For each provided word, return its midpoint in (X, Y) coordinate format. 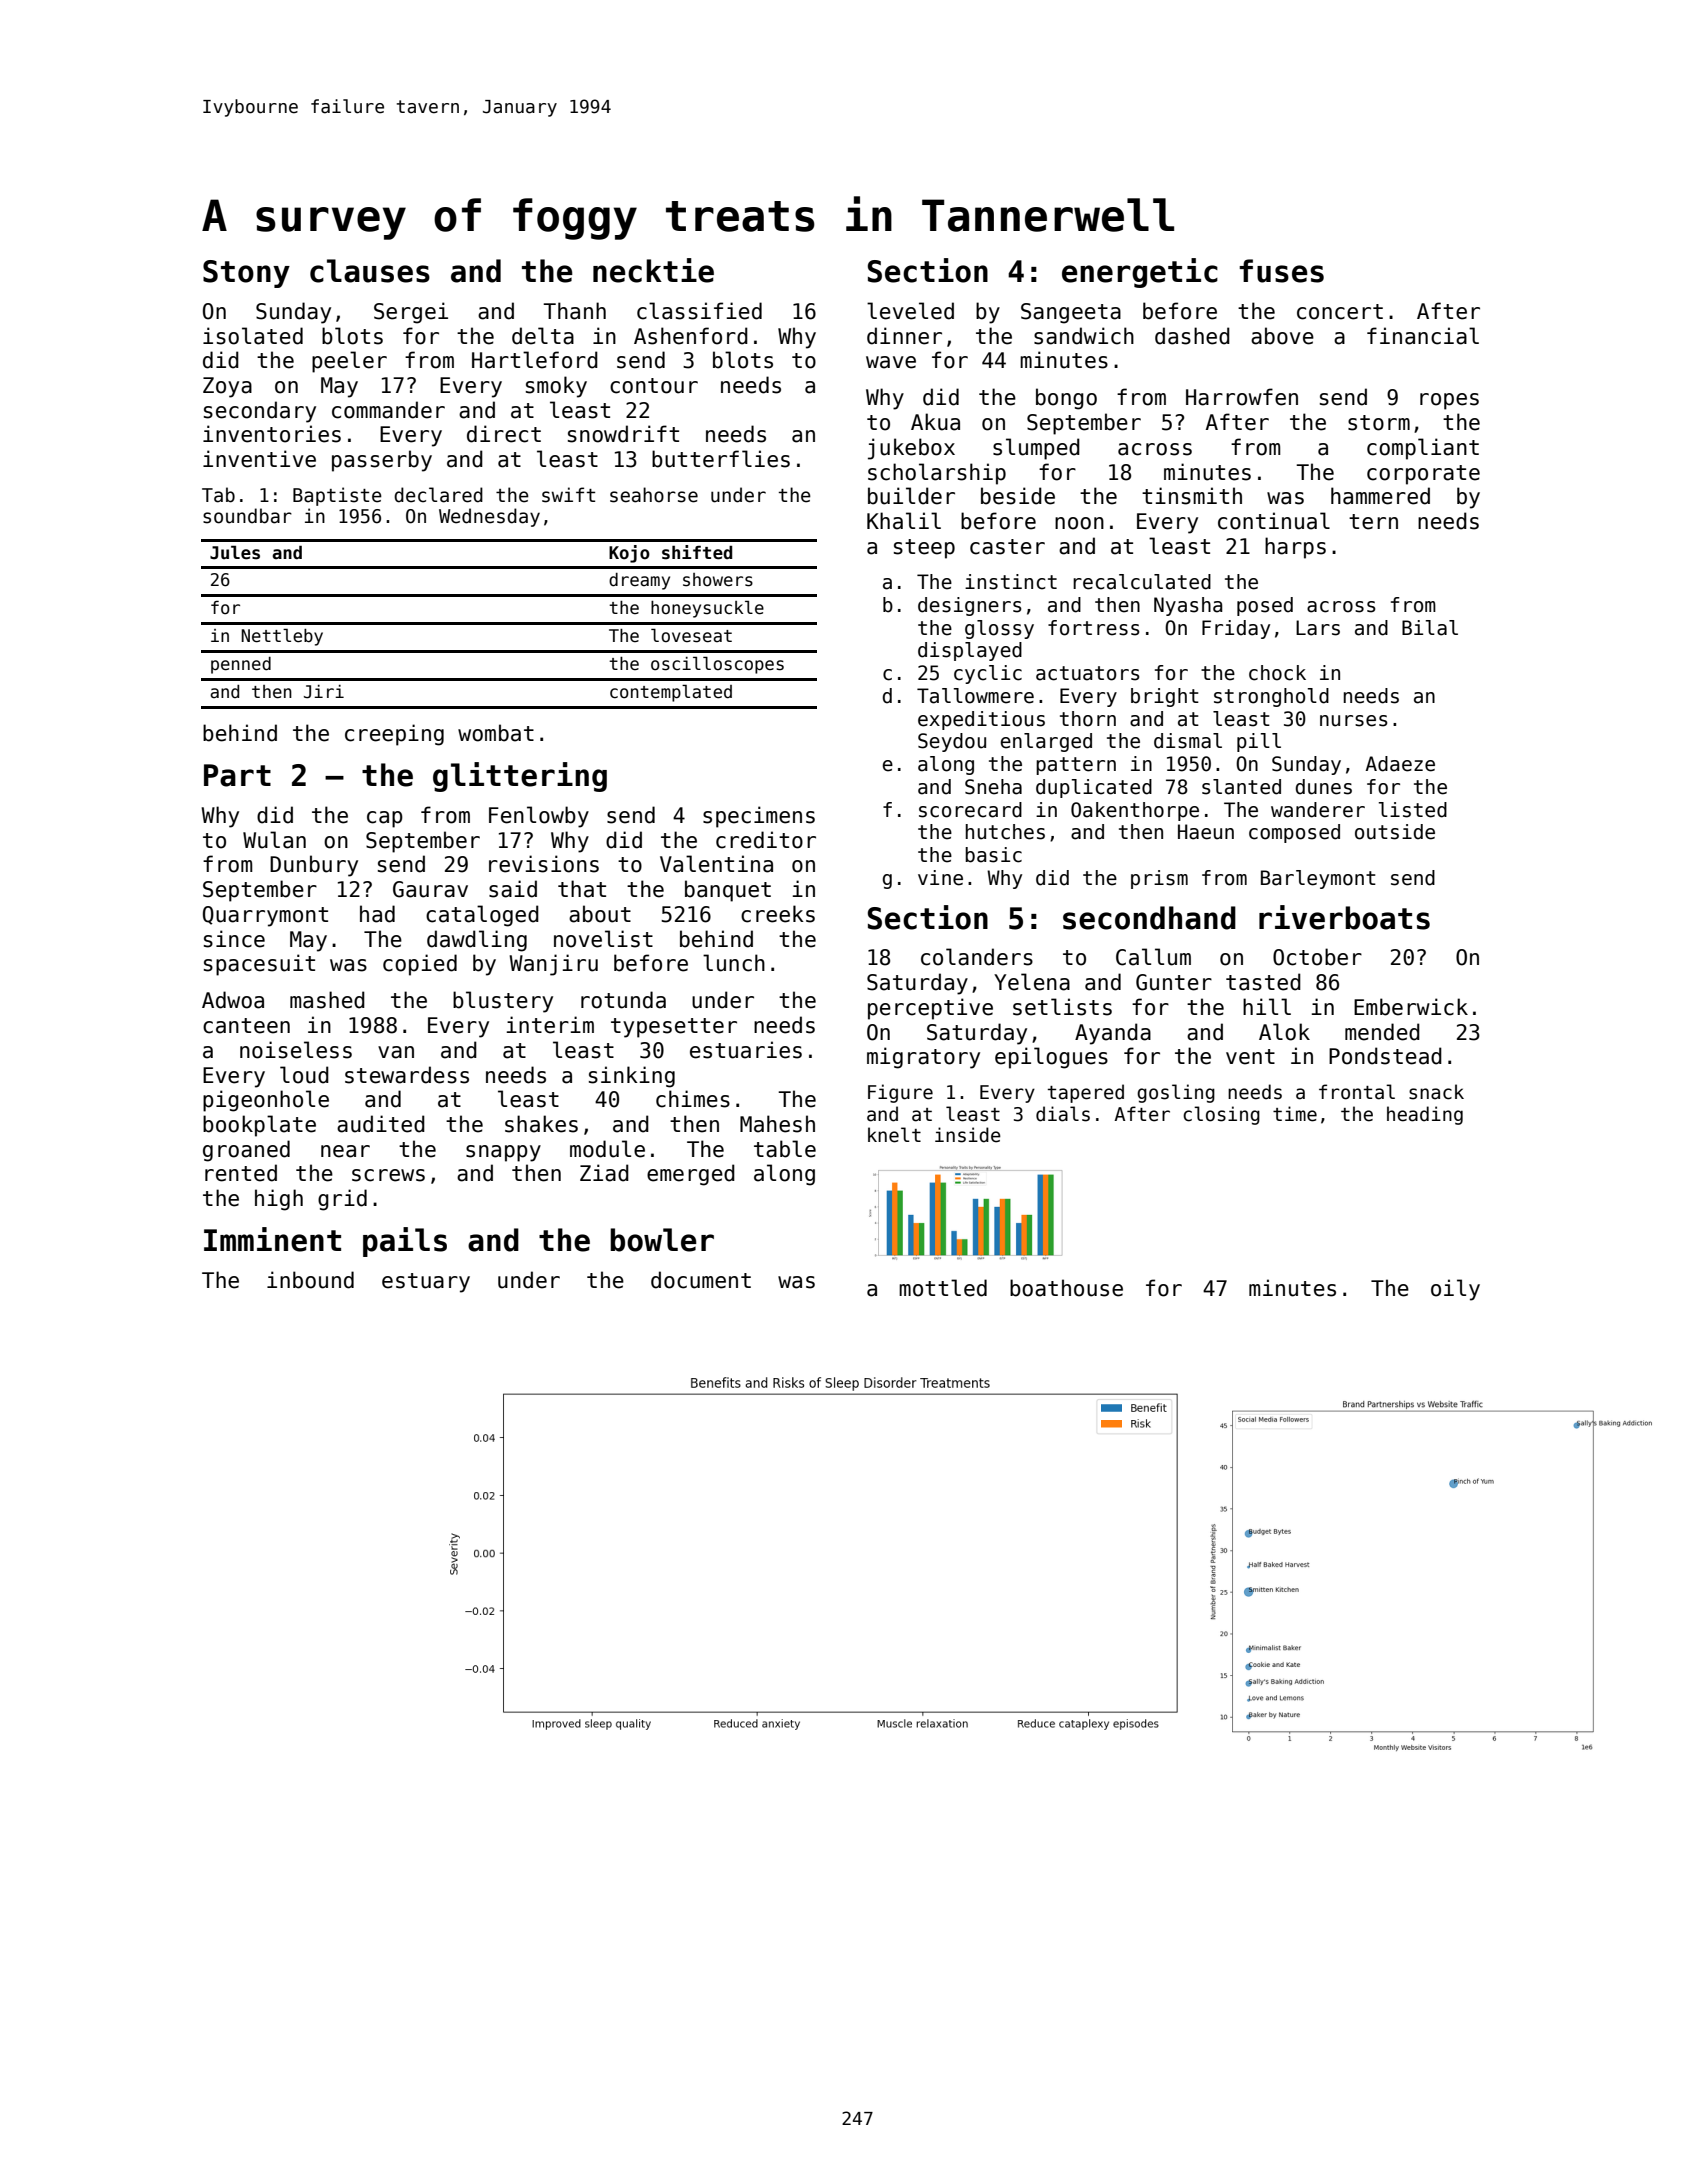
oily (1455, 1290)
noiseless (296, 1050)
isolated (253, 336)
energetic (1140, 273)
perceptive (930, 1009)
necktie (653, 270)
